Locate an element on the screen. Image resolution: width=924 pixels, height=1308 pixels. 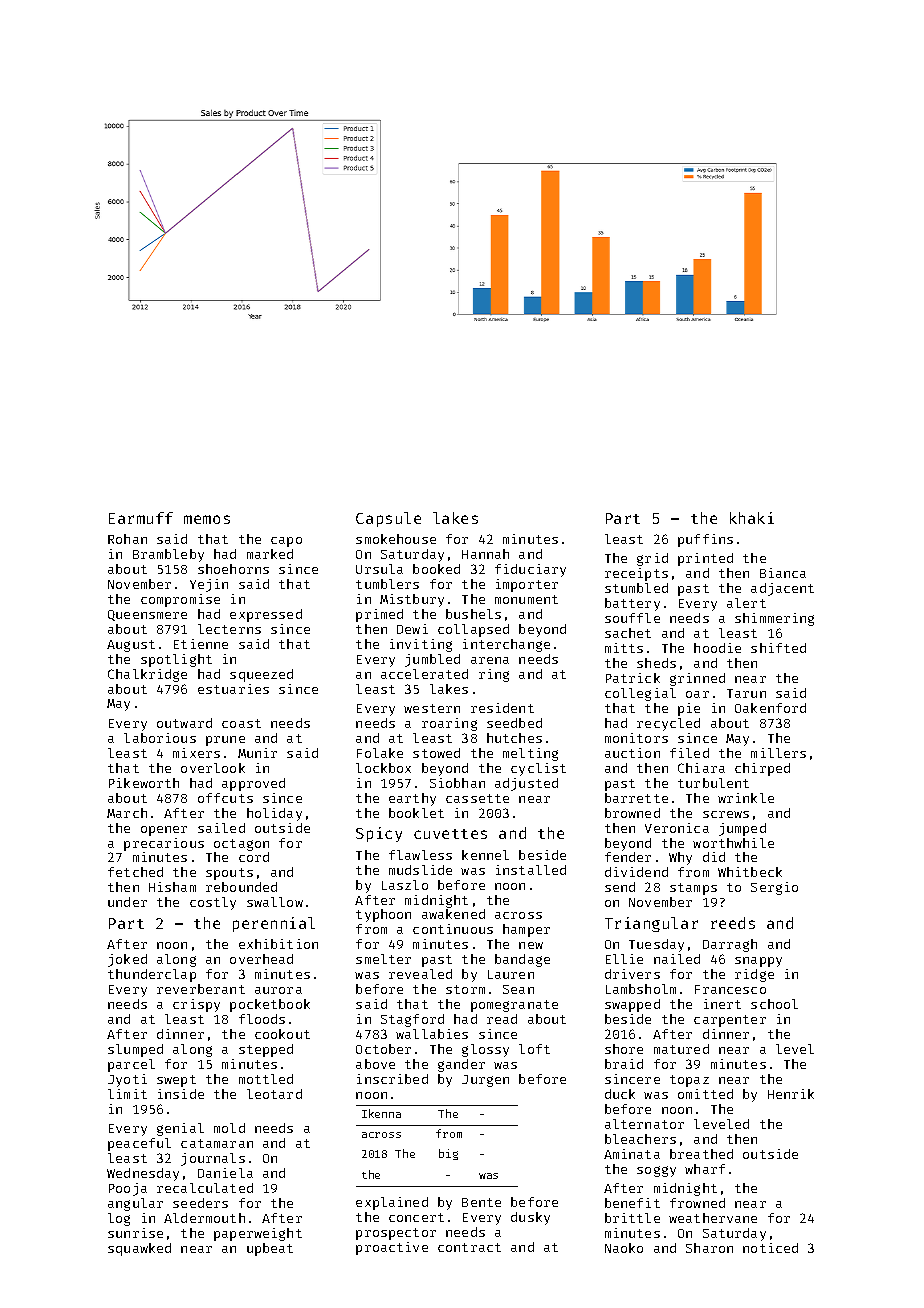
upbeat is located at coordinates (270, 1249).
